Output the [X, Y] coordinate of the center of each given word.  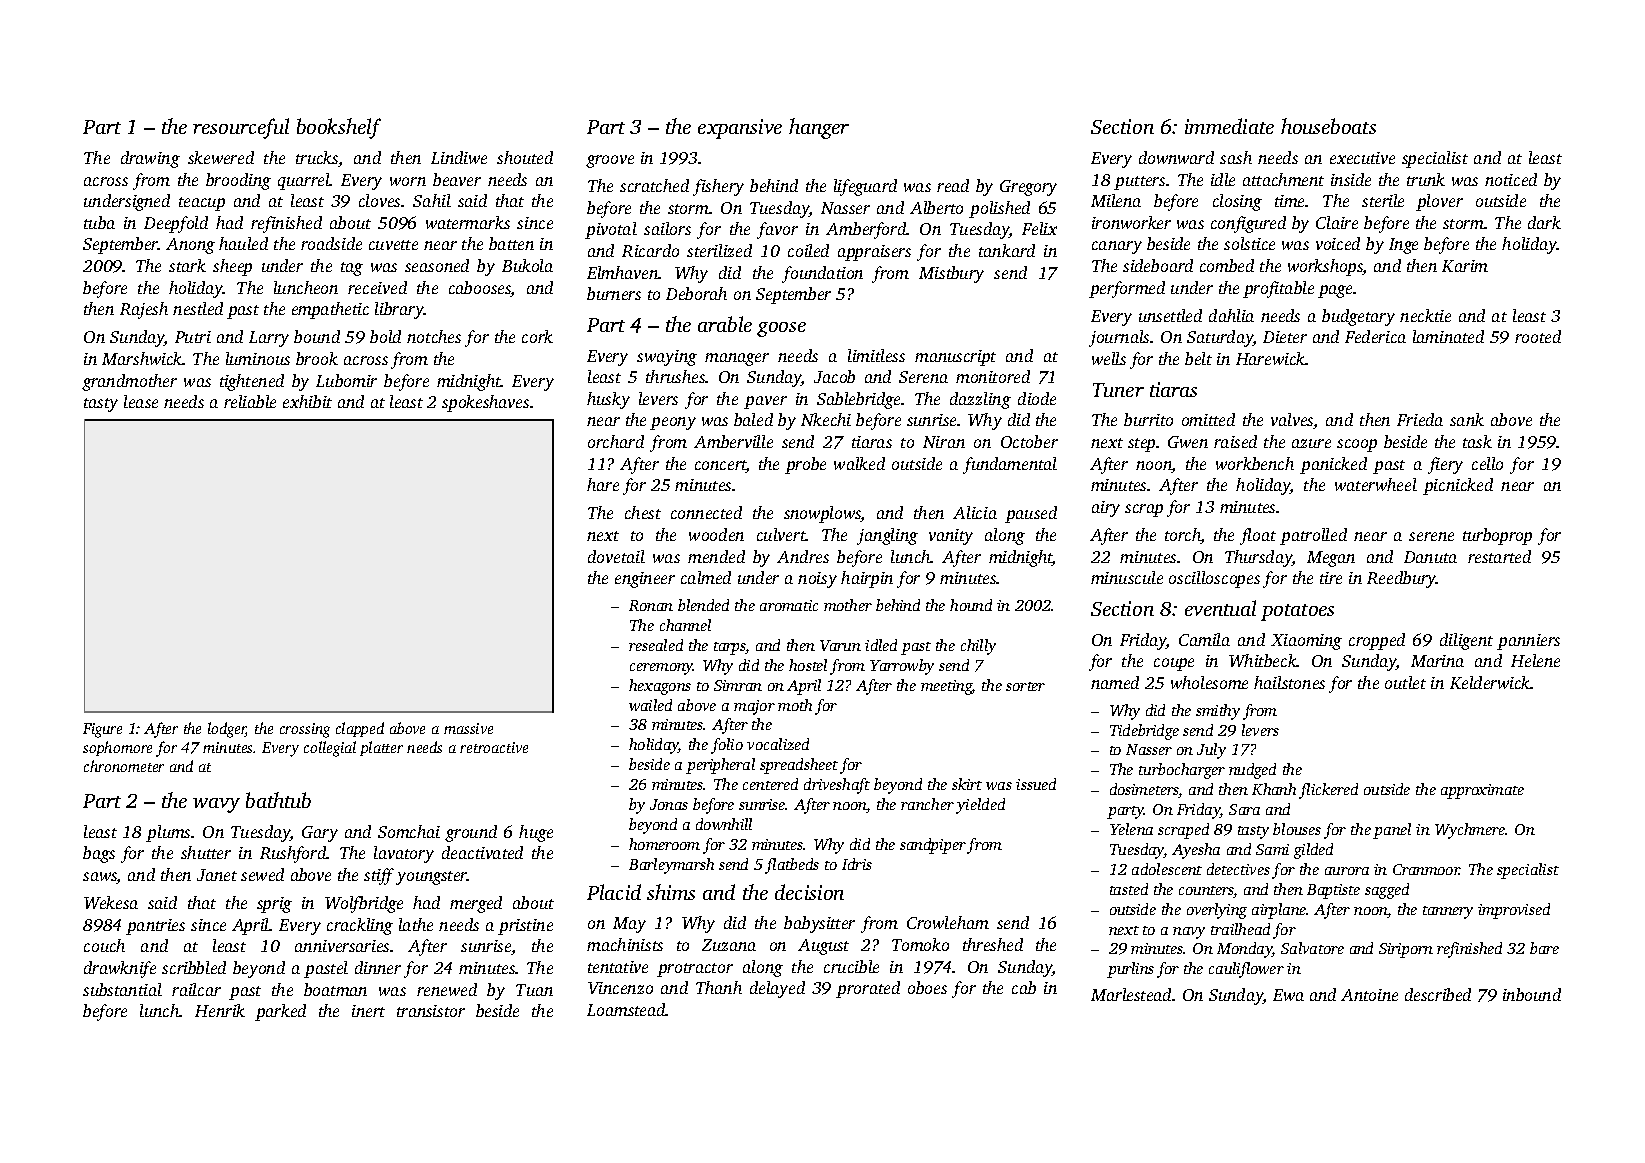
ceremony [662, 669]
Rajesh [144, 310]
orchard [616, 441]
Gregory [1028, 188]
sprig [274, 905]
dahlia [1231, 315]
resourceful [241, 128]
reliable [250, 401]
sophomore [117, 748]
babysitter [819, 924]
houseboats [1328, 126]
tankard [1007, 250]
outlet [1405, 682]
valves [1292, 421]
